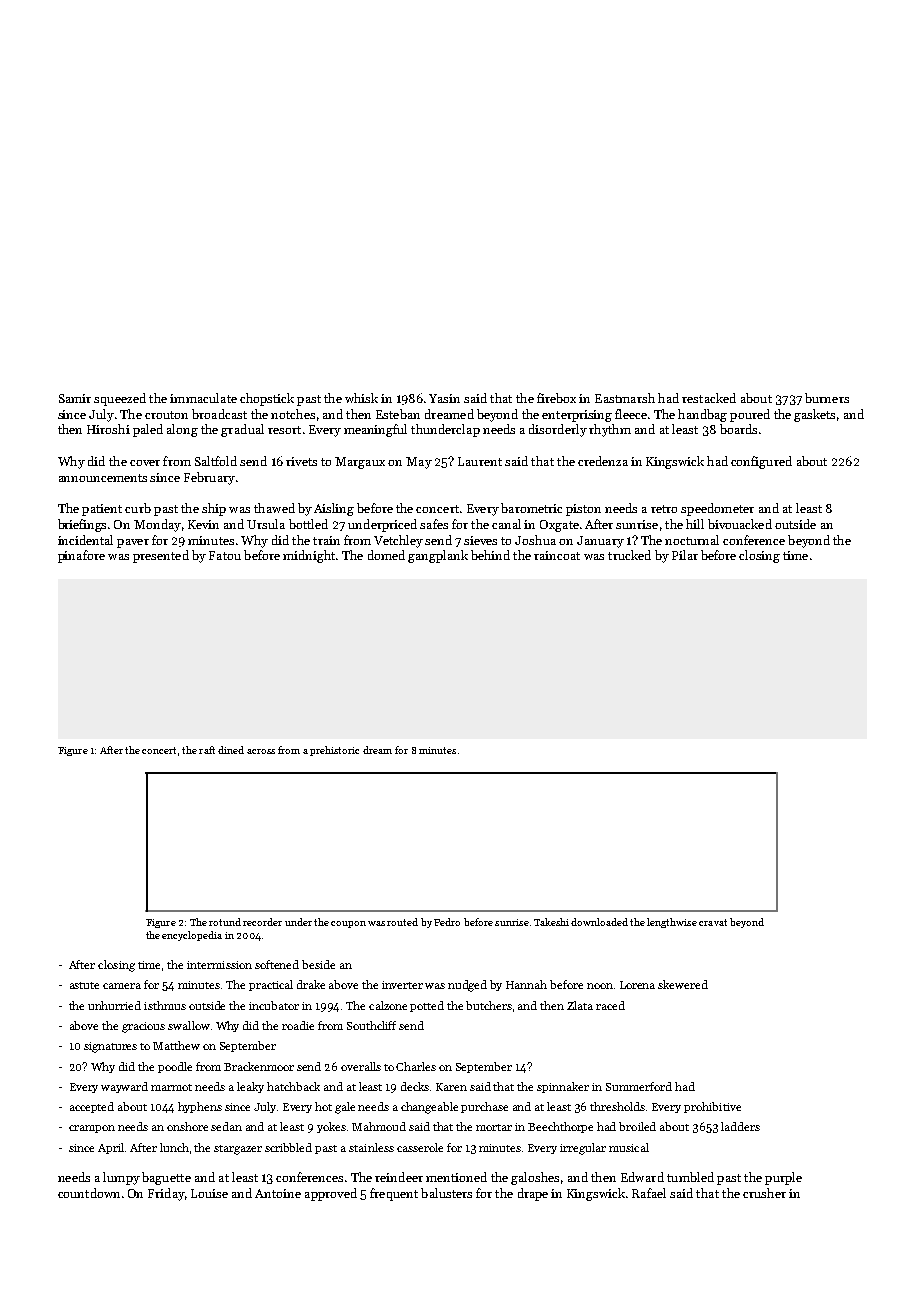  Describe the element at coordinates (226, 1126) in the document. I see `sedan` at that location.
